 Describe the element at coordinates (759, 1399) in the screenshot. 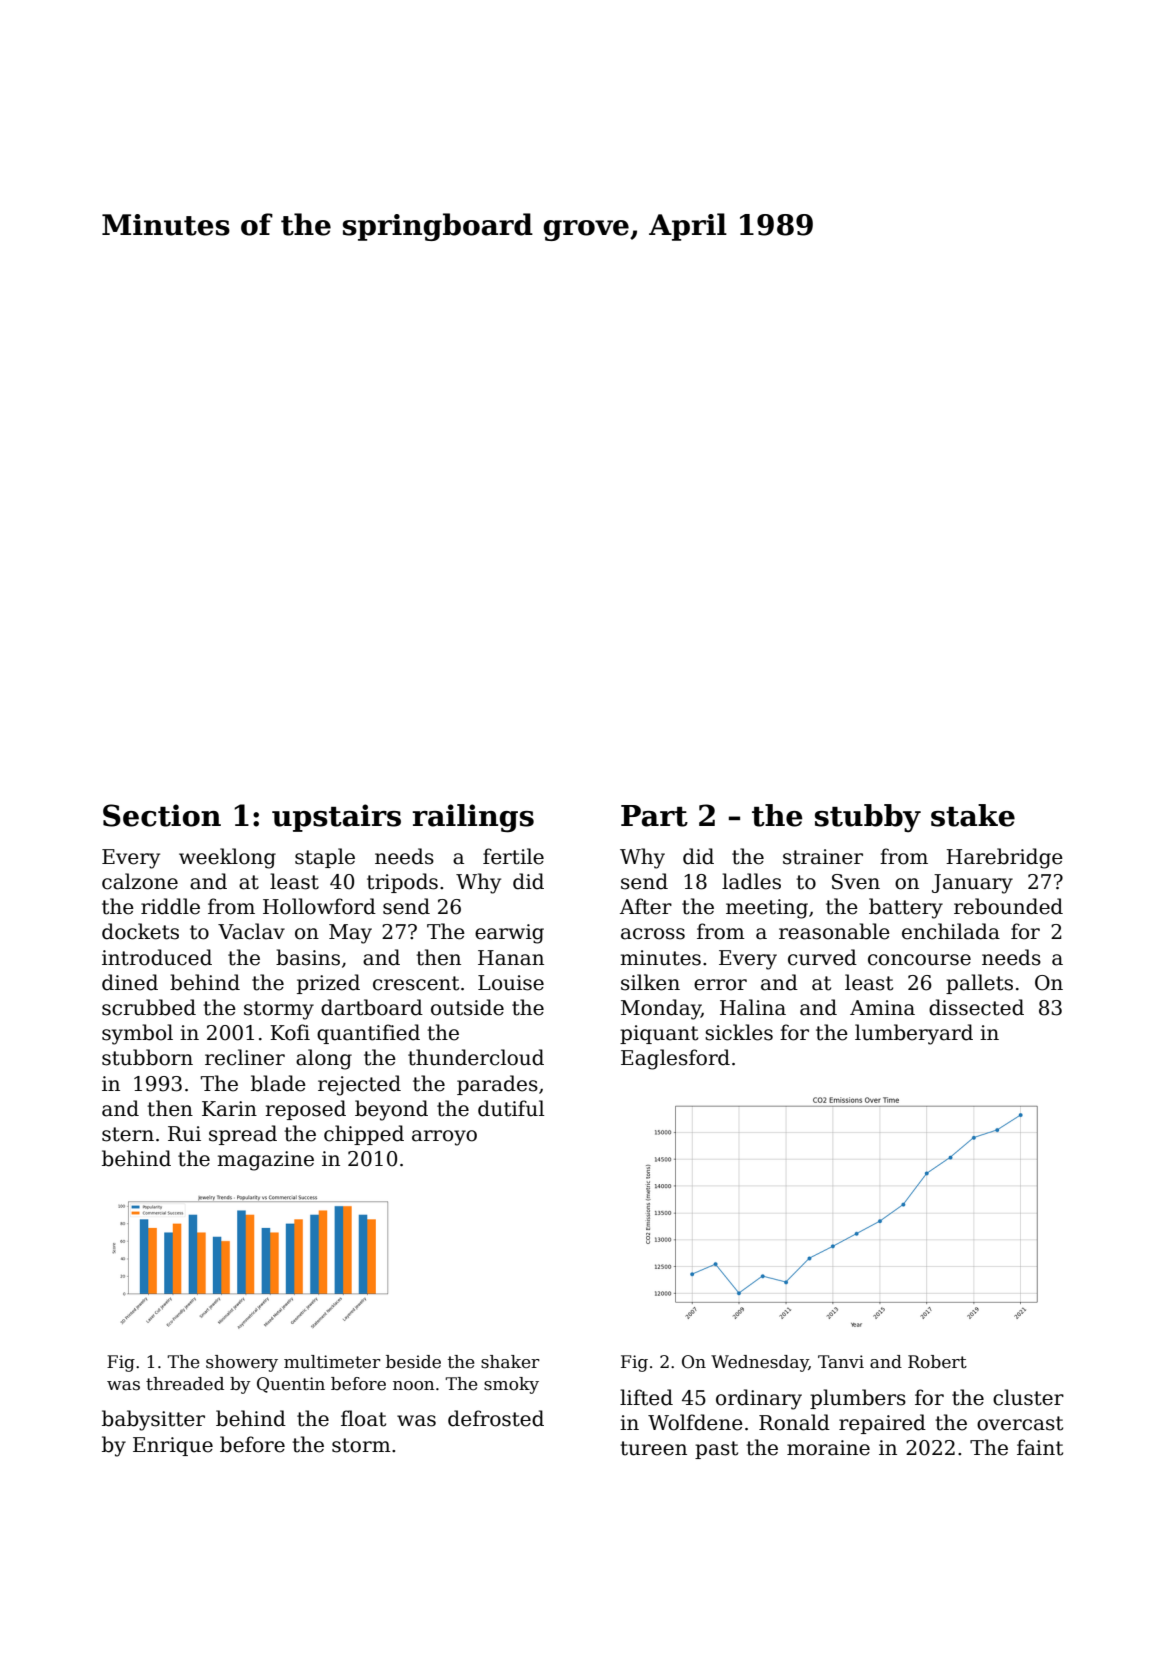

I see `ordinary` at that location.
